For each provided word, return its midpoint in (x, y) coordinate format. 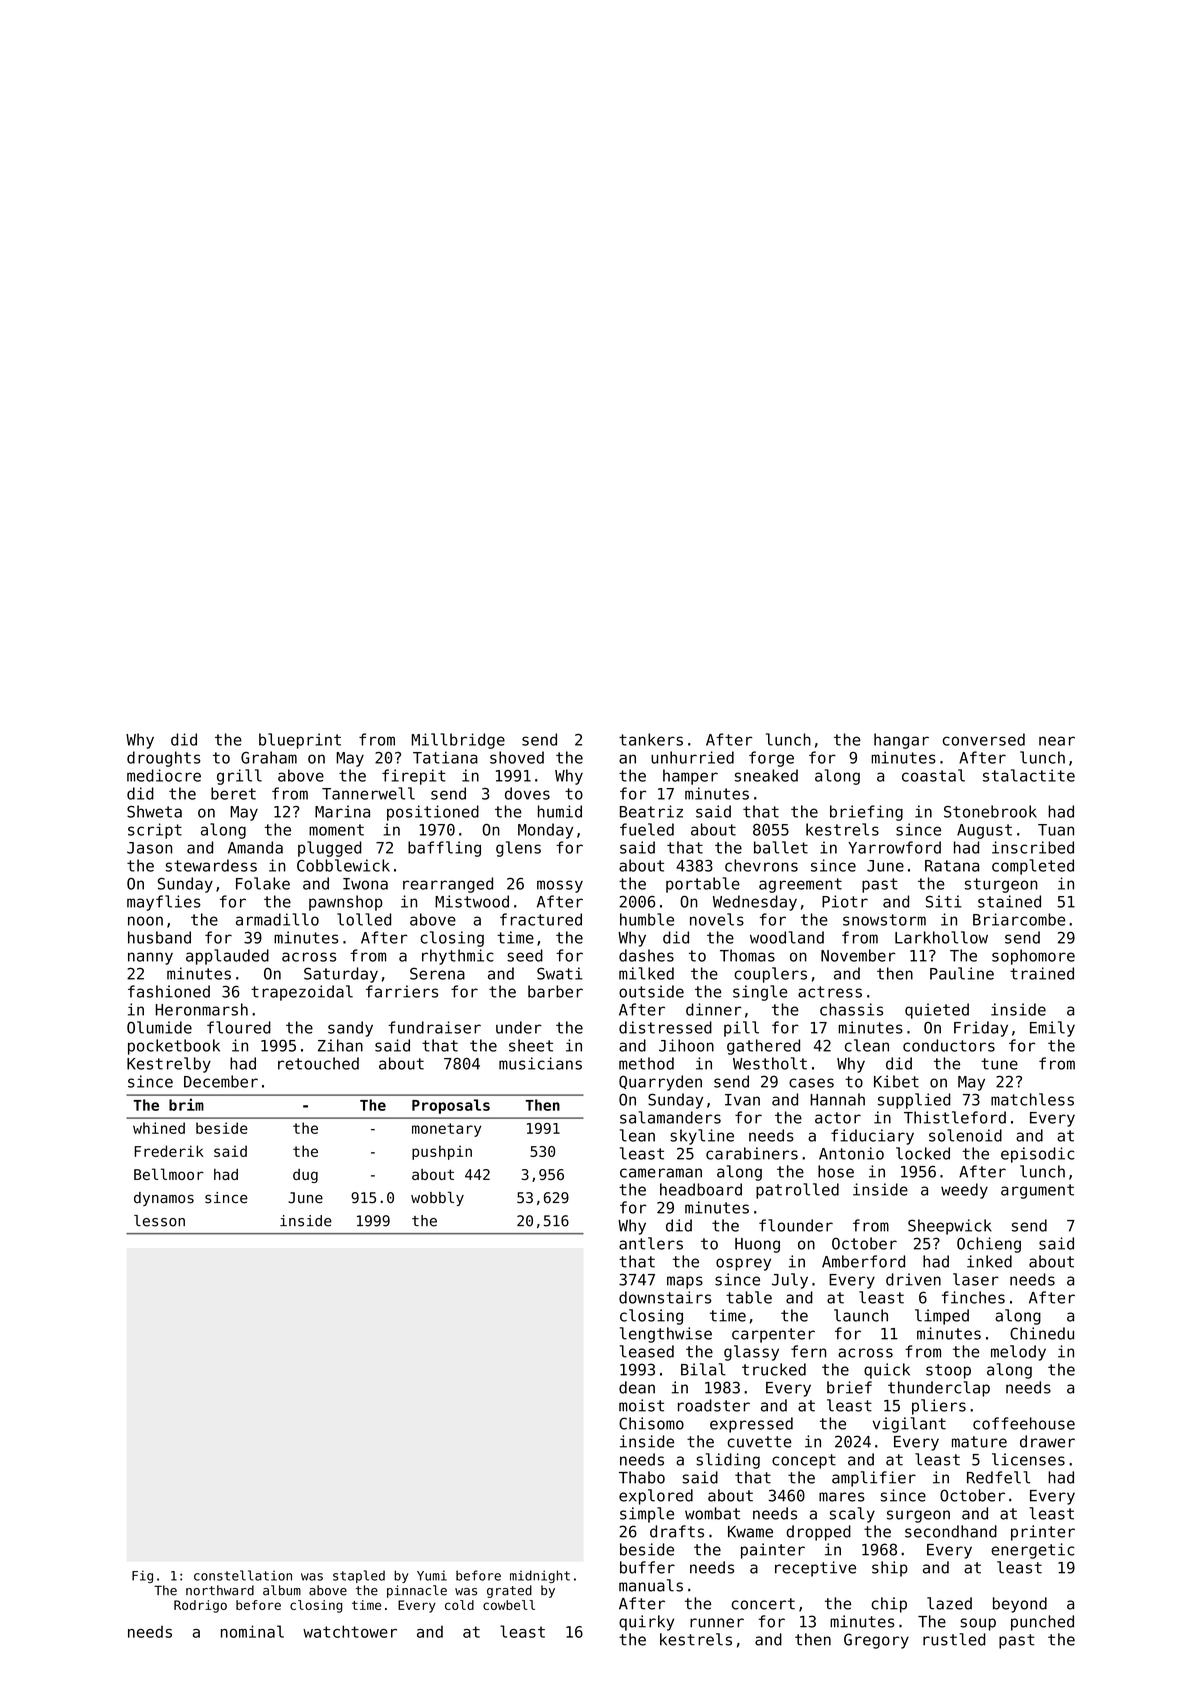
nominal (252, 1631)
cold (459, 1605)
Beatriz (651, 811)
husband (159, 937)
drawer (1047, 1441)
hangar (901, 741)
